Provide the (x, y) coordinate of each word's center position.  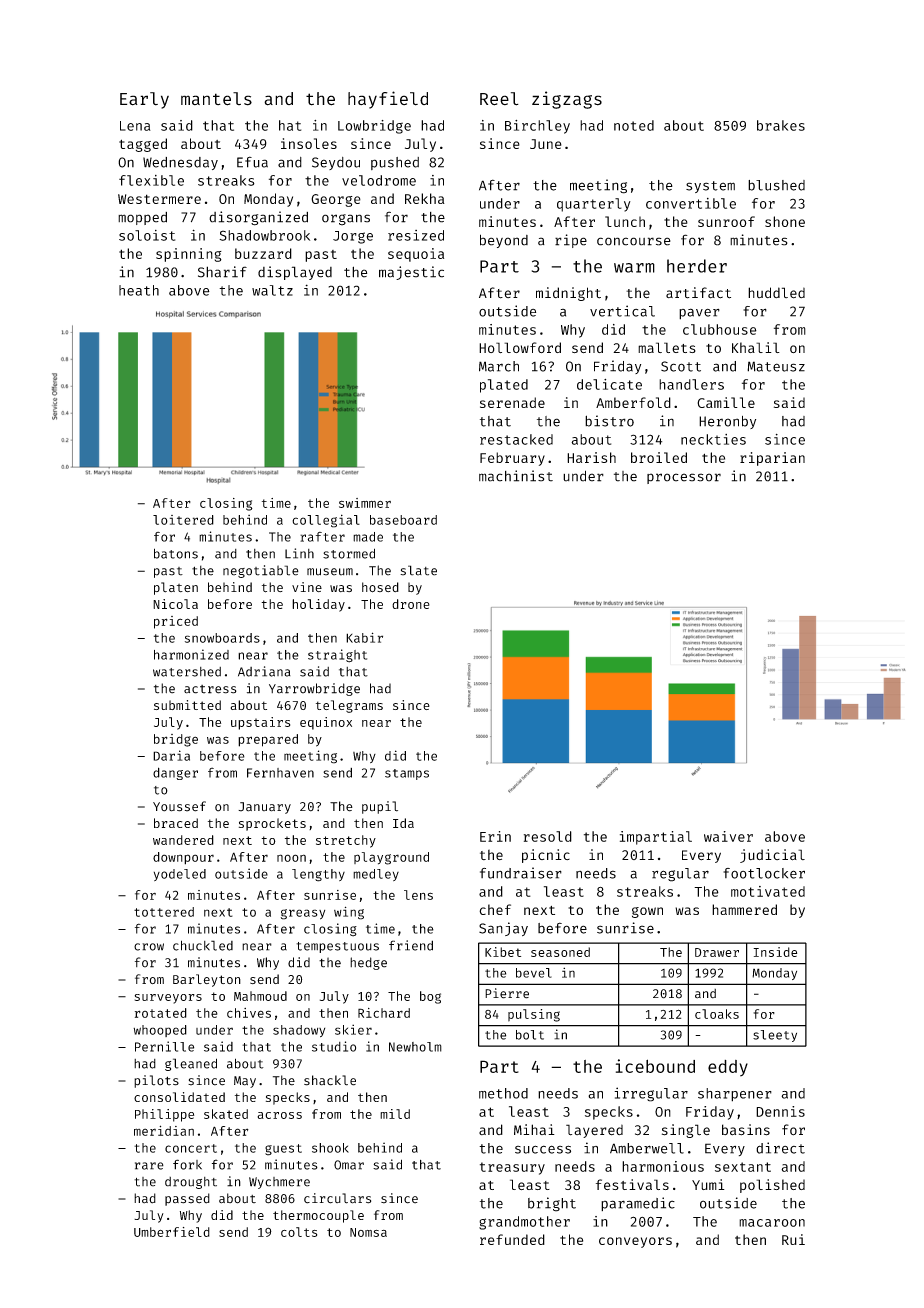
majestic (411, 273)
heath (139, 290)
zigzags (567, 100)
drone (411, 604)
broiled (659, 457)
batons (176, 553)
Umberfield (172, 1232)
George (336, 200)
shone (785, 221)
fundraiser (521, 873)
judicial (772, 856)
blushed (776, 185)
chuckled (203, 945)
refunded (512, 1239)
